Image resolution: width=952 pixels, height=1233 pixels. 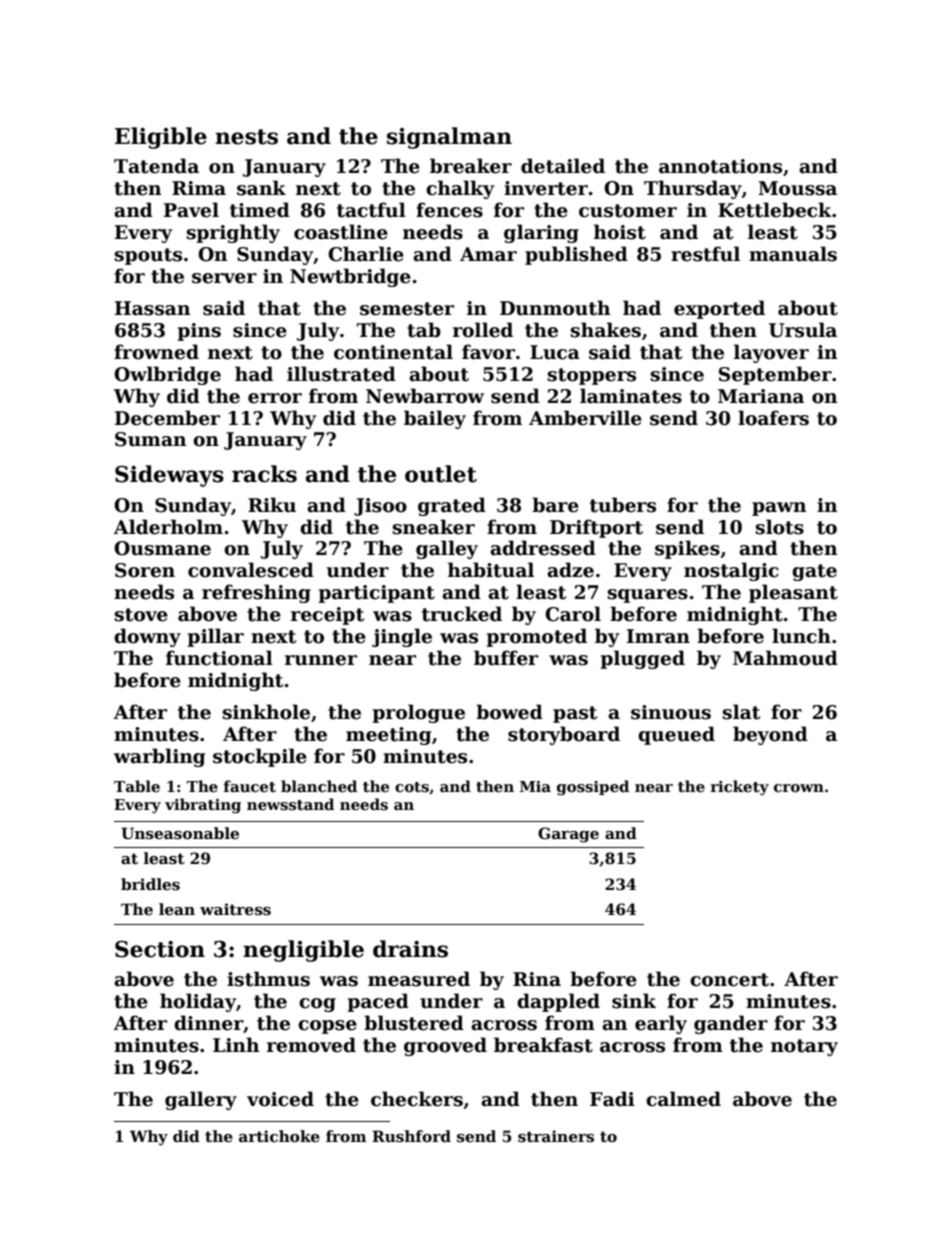 What do you see at coordinates (720, 166) in the document?
I see `annotations` at bounding box center [720, 166].
